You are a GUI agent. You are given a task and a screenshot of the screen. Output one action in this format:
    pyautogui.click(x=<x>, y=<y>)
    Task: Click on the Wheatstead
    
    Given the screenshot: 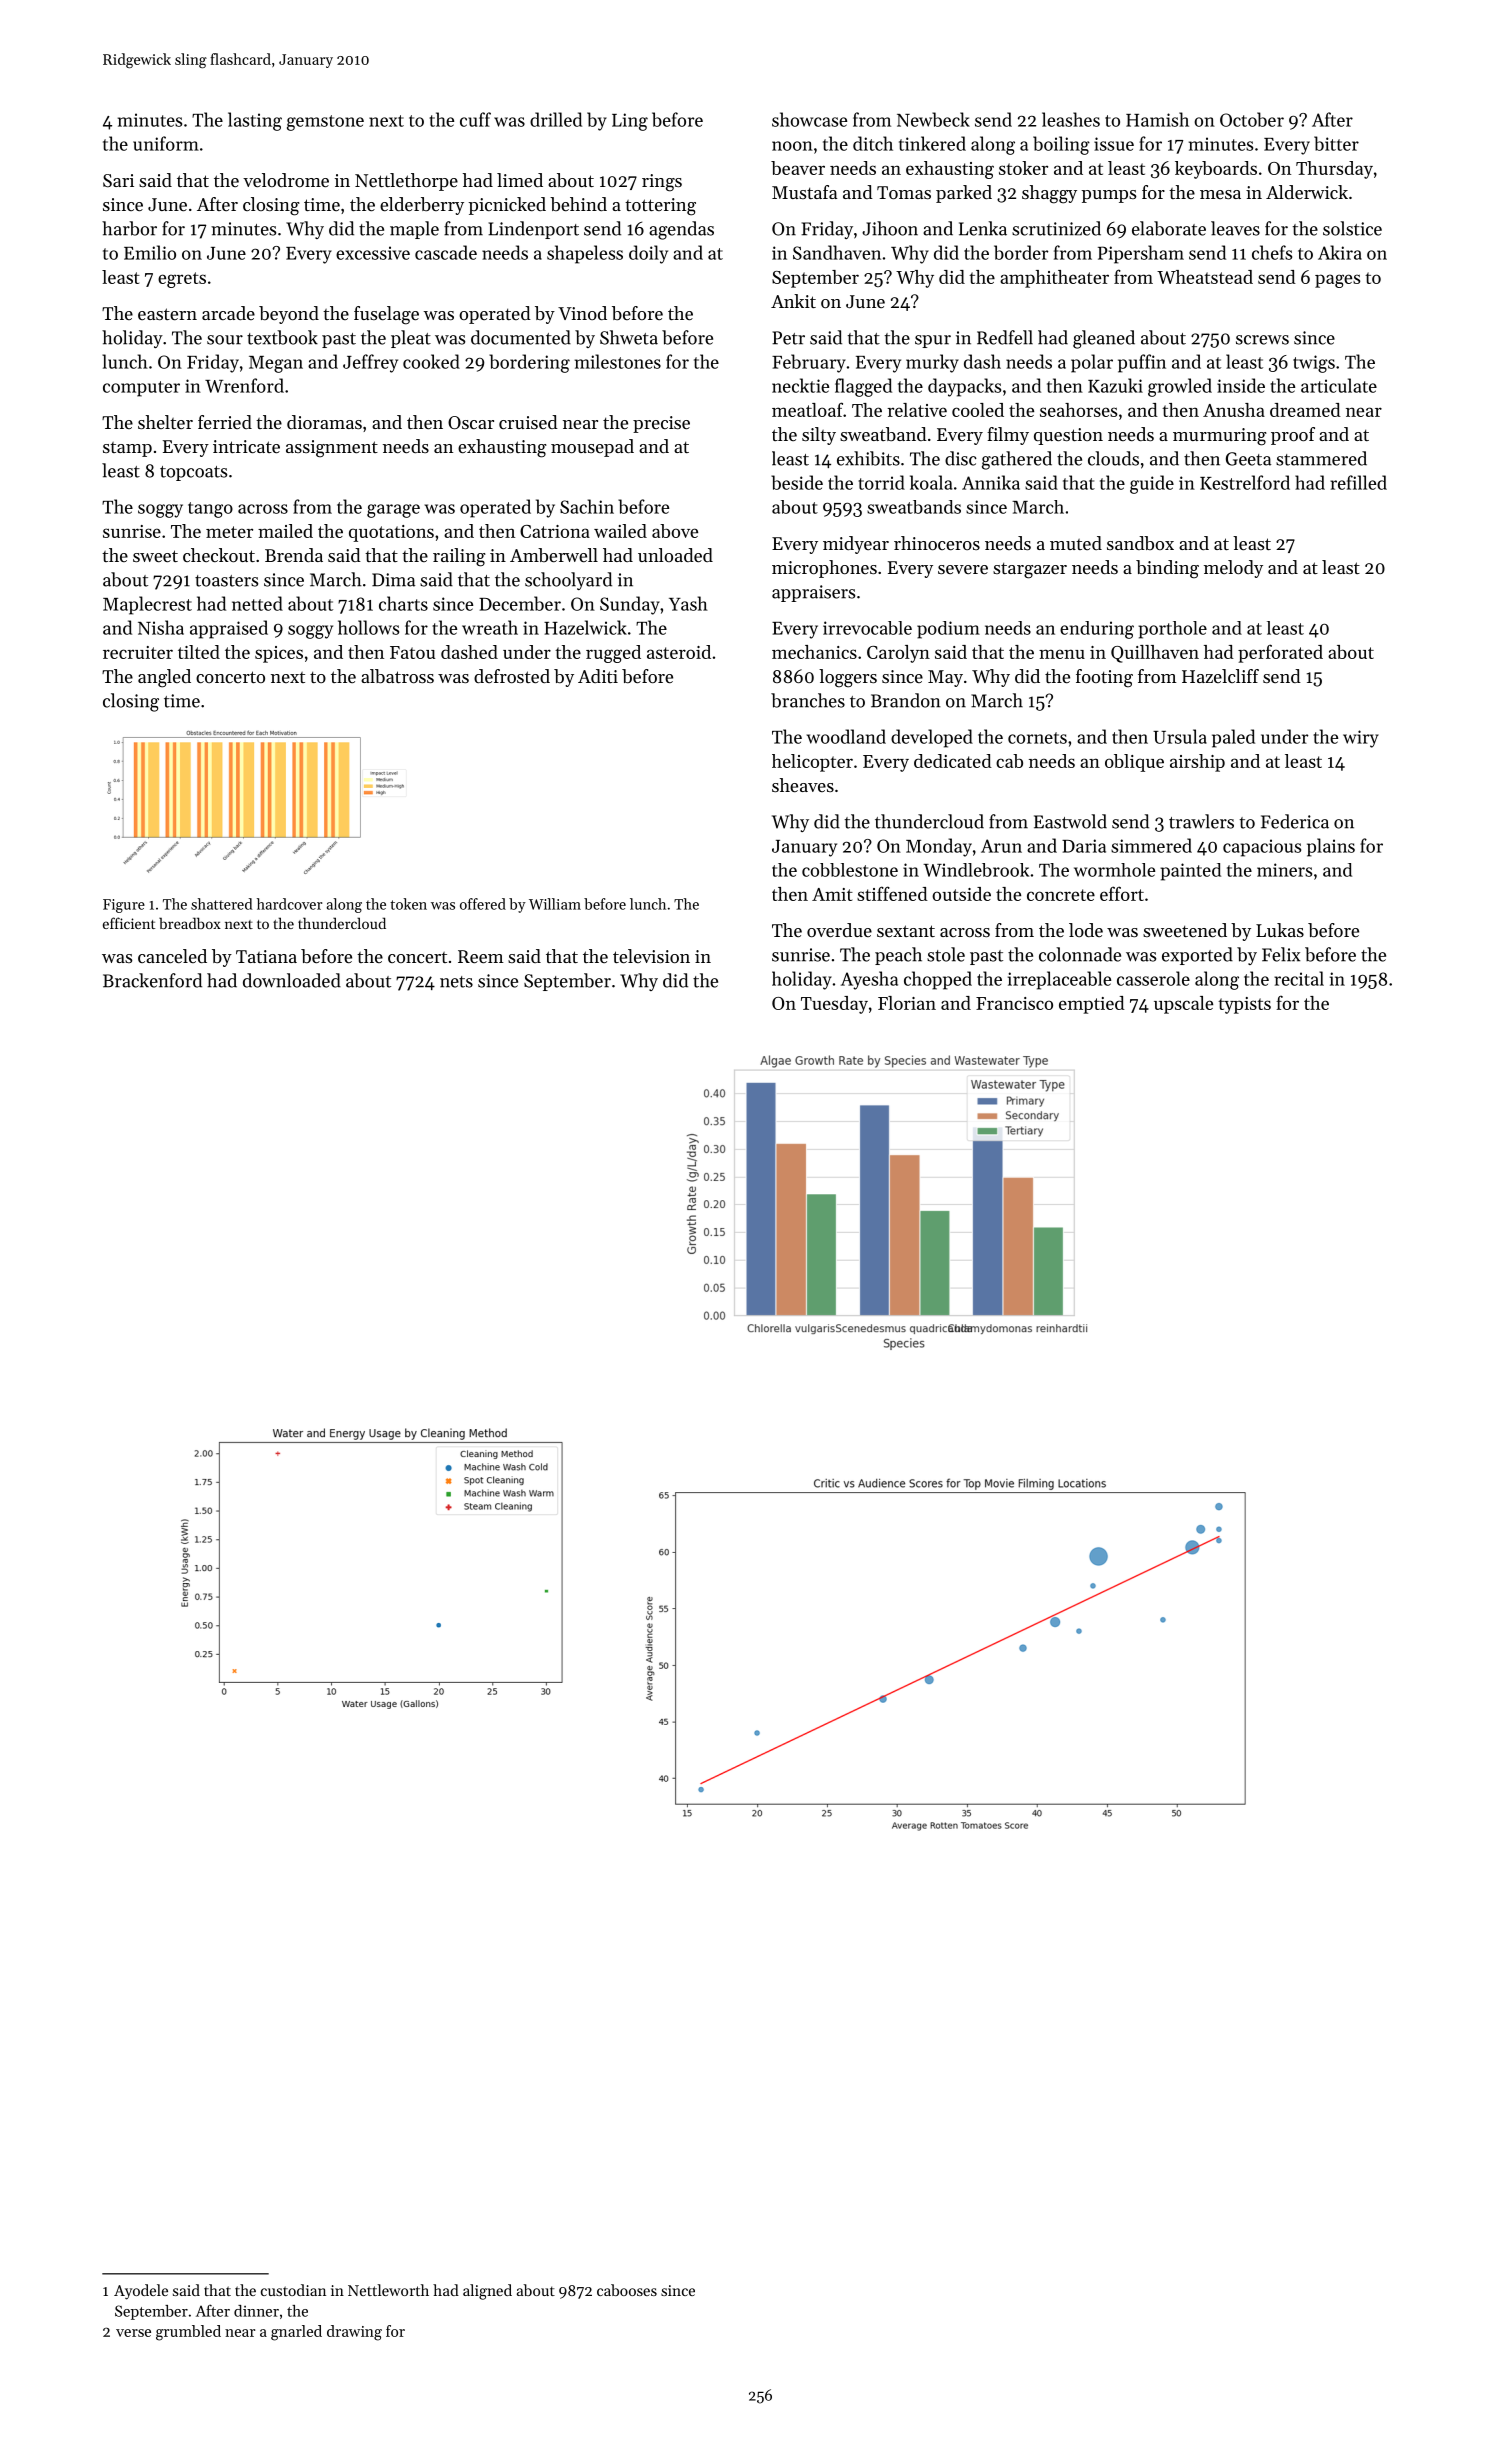 What is the action you would take?
    pyautogui.click(x=1205, y=277)
